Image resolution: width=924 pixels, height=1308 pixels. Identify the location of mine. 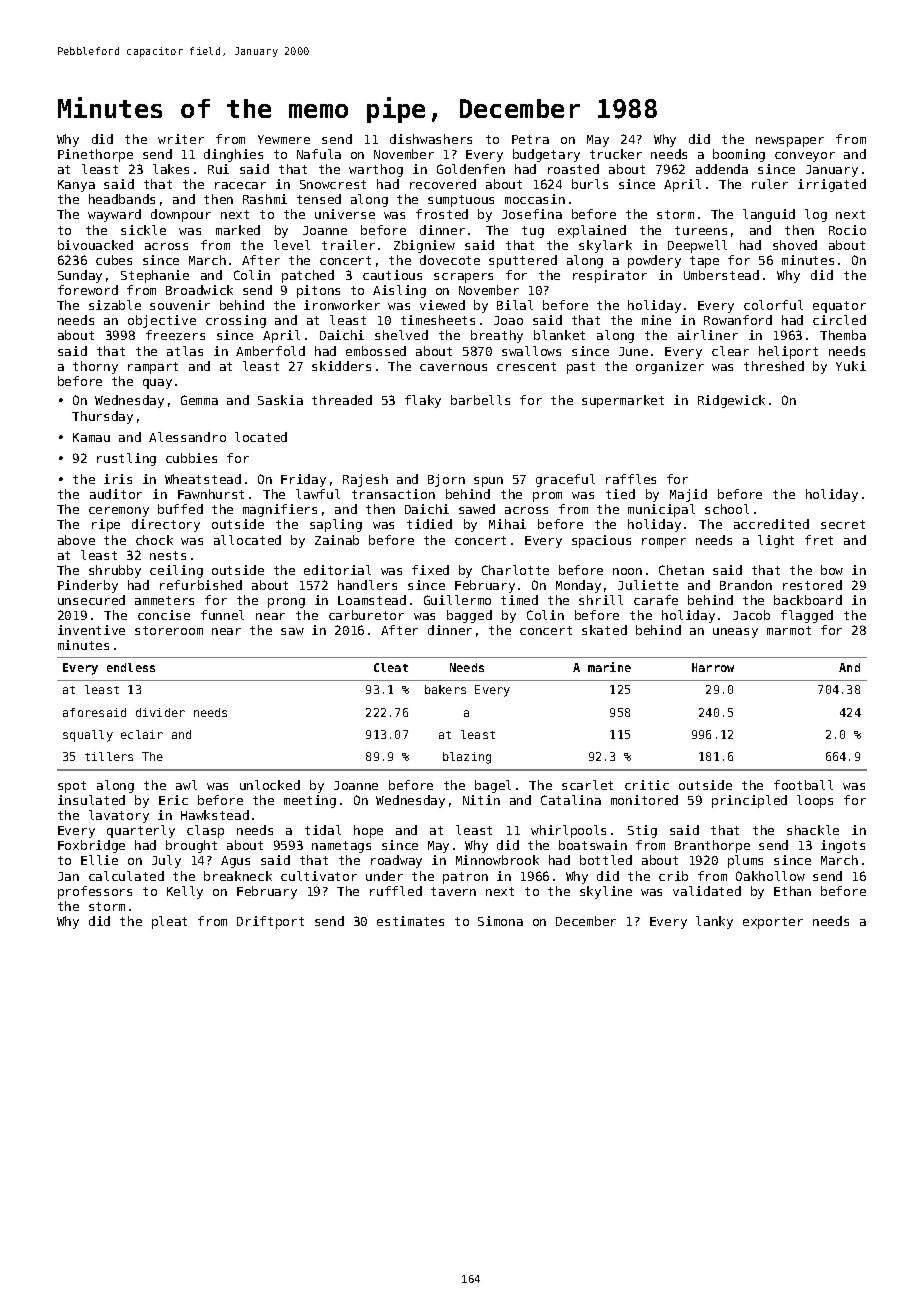
(656, 320).
